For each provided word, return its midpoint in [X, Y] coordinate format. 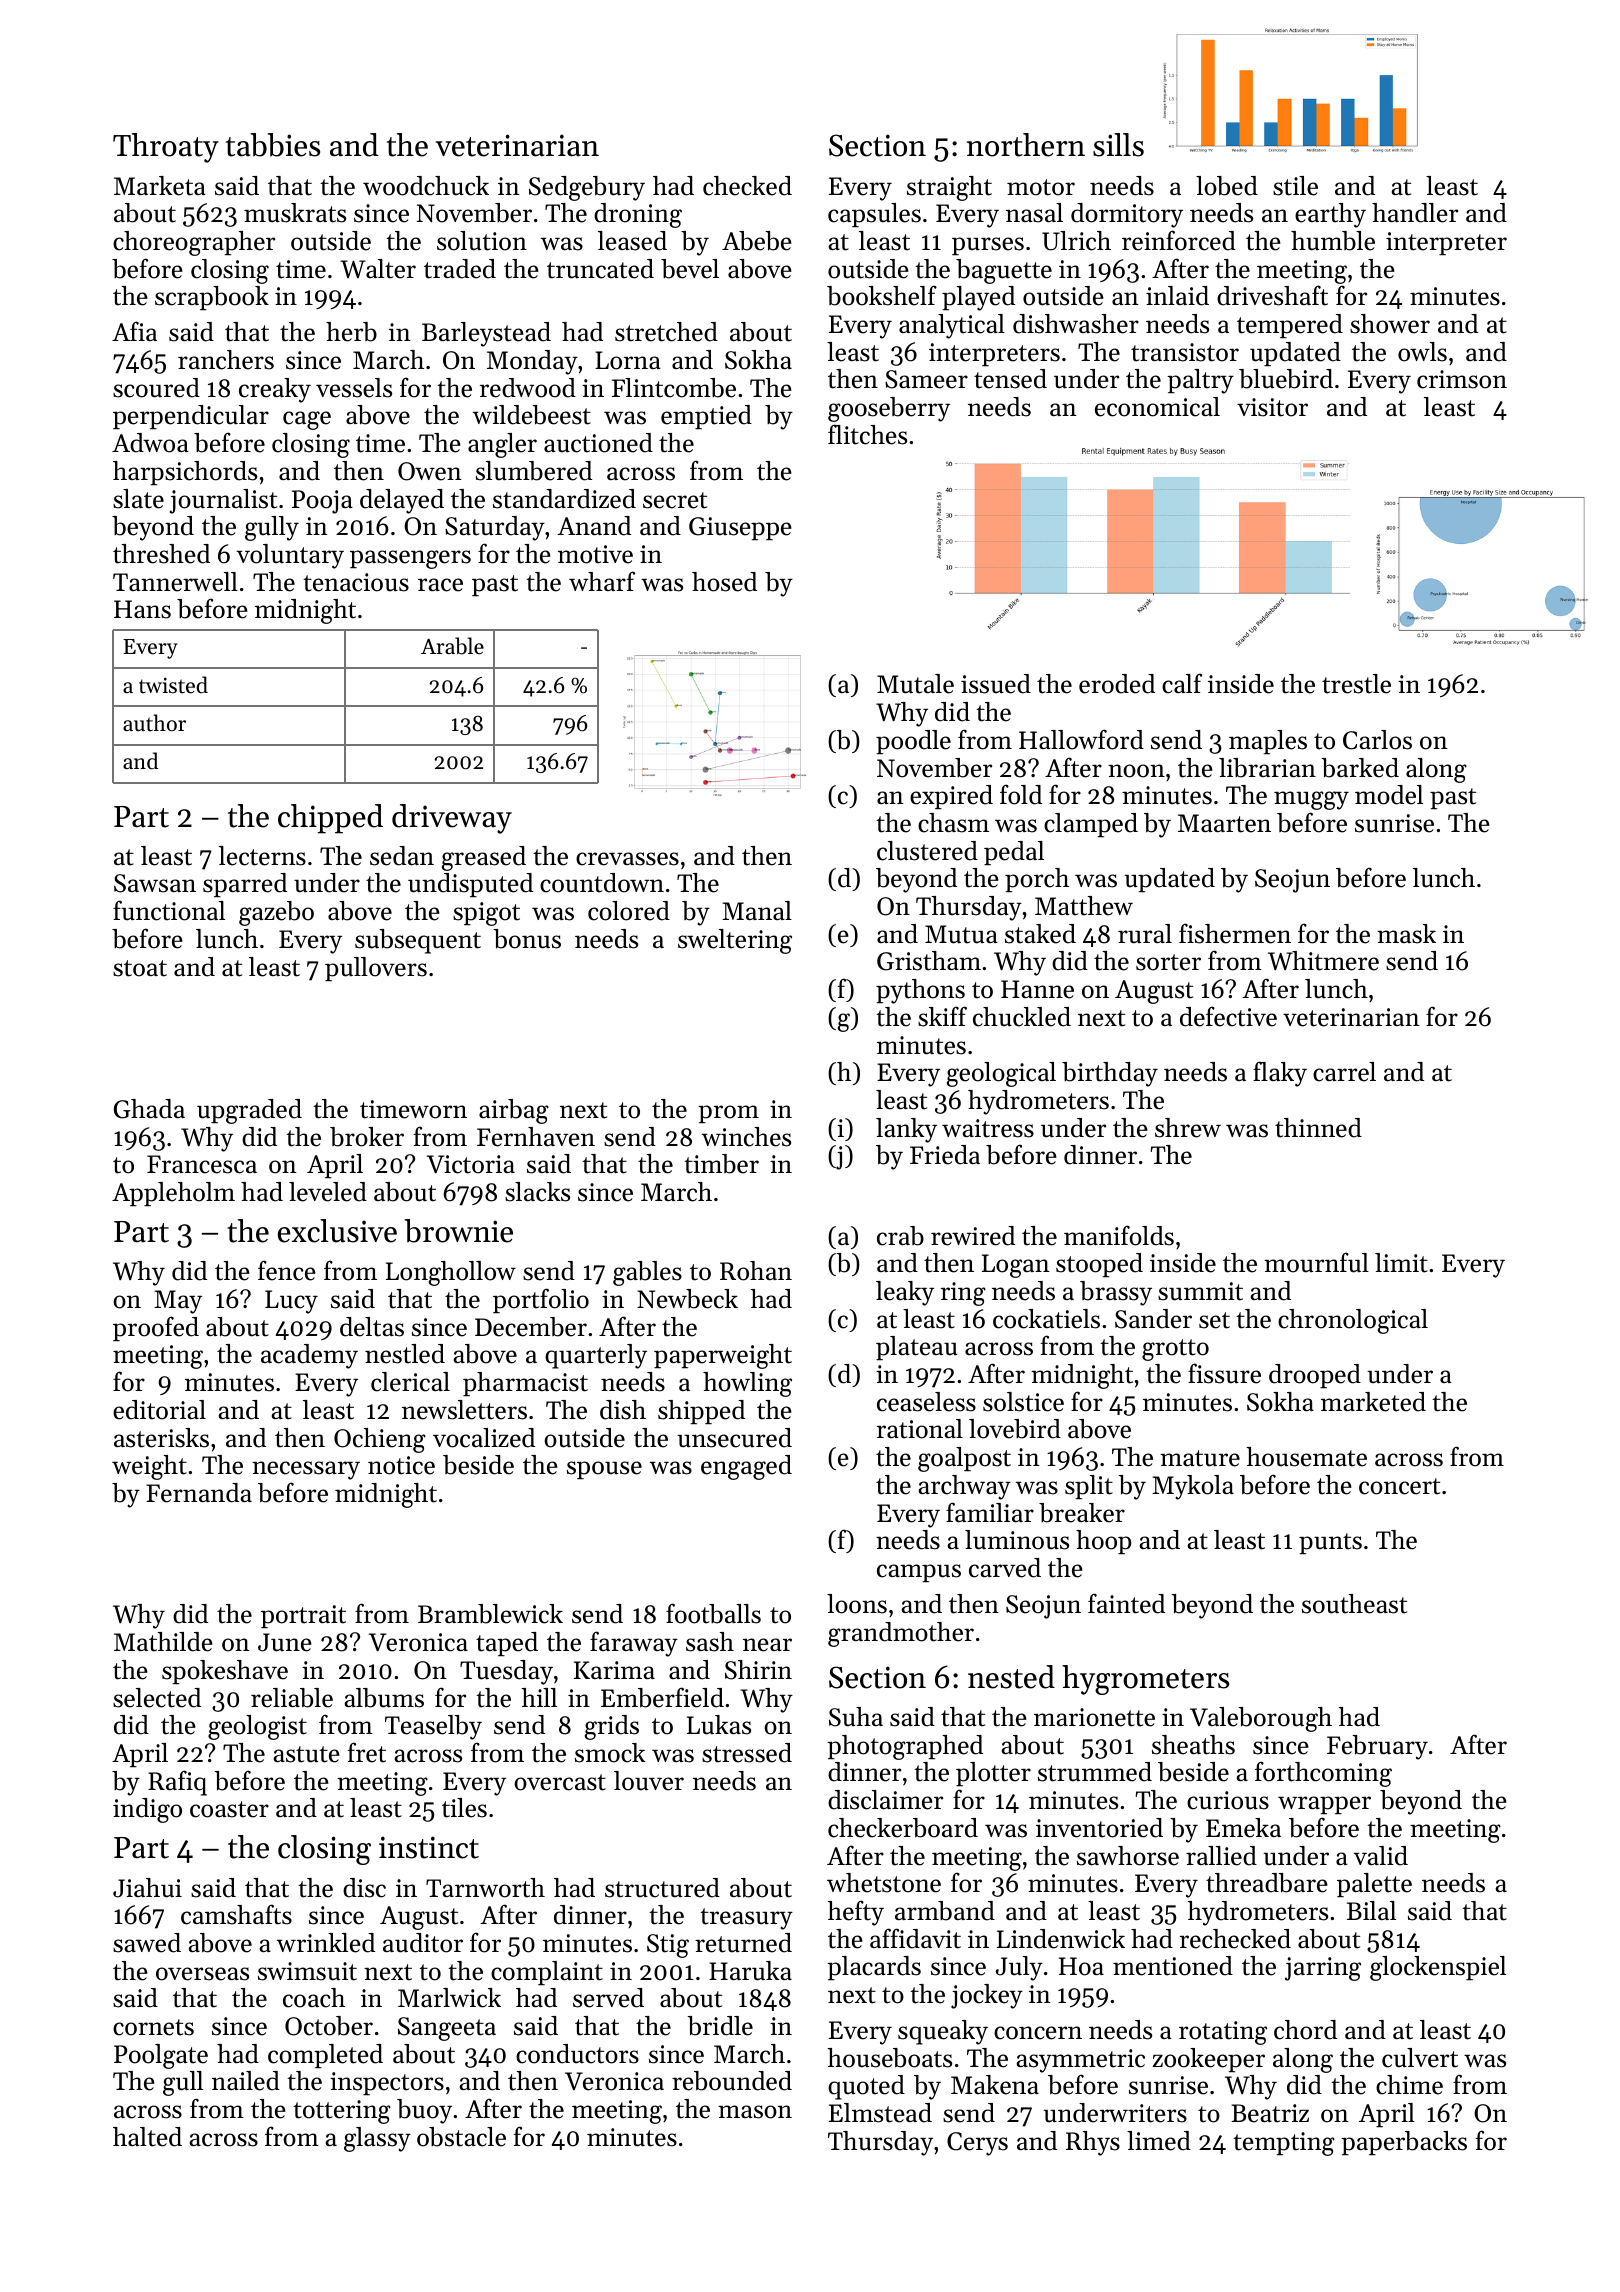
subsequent [418, 941]
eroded [1117, 684]
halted [147, 2137]
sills [1118, 145]
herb [351, 332]
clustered [927, 851]
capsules [874, 215]
